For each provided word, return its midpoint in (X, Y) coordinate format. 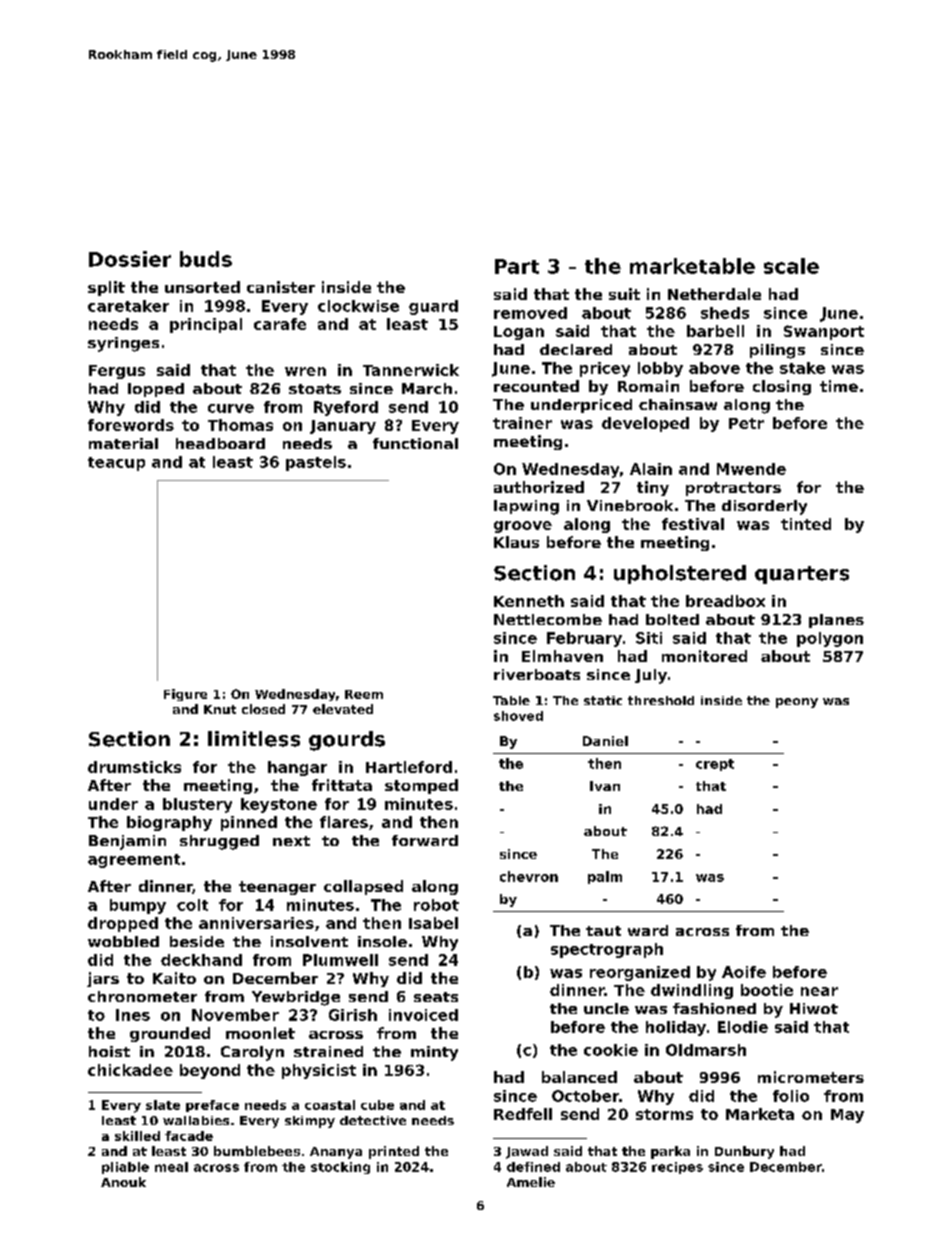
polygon (830, 639)
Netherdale (714, 294)
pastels (316, 463)
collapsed (363, 887)
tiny (653, 488)
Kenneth (529, 601)
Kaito (174, 978)
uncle (606, 1008)
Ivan (605, 786)
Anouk (123, 1182)
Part (517, 266)
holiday (676, 1028)
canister (281, 287)
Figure (185, 695)
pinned (249, 823)
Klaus (516, 542)
